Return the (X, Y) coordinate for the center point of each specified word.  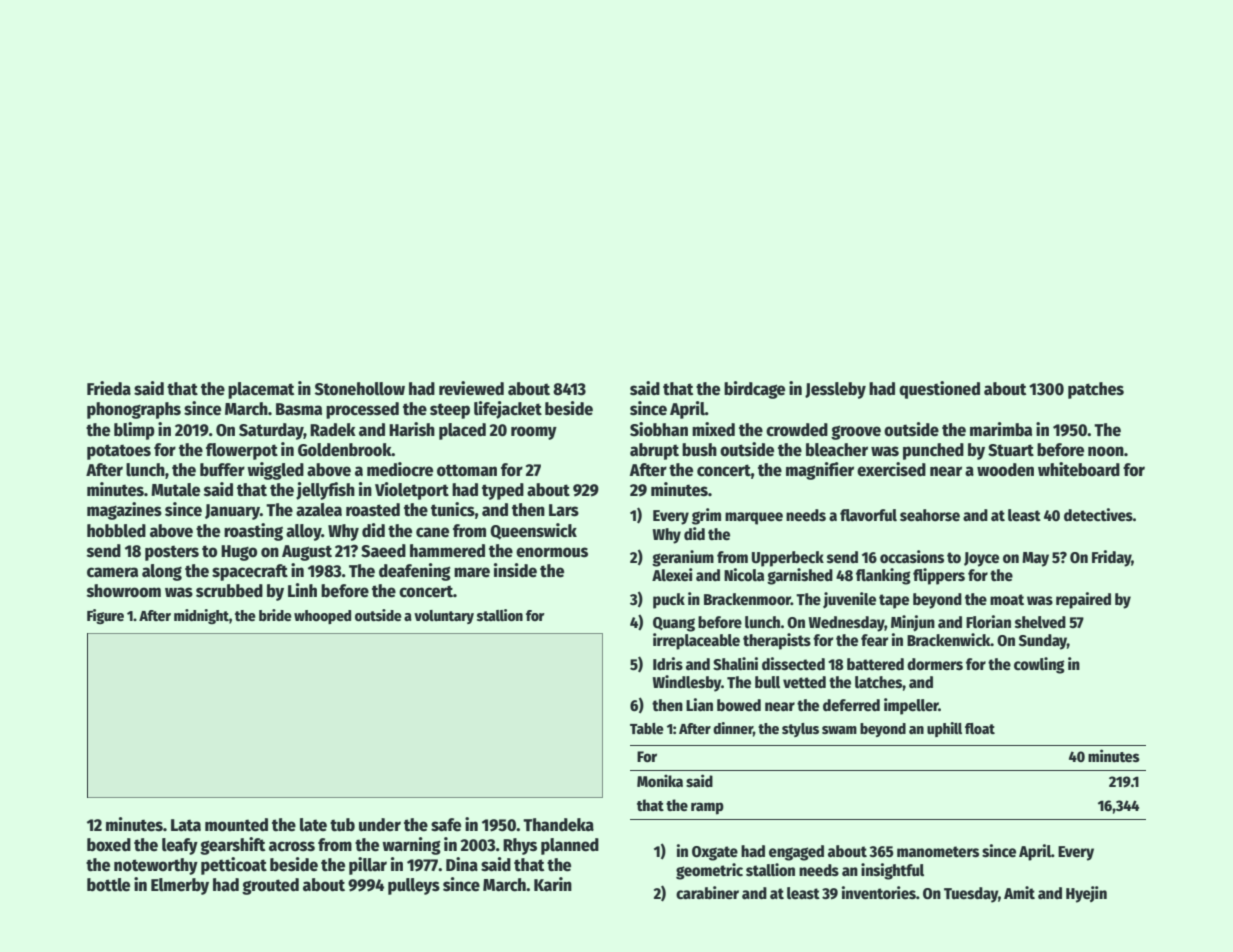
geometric (709, 871)
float (980, 728)
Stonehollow (360, 389)
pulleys (414, 886)
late (313, 825)
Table (647, 728)
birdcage (754, 390)
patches (1096, 390)
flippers (939, 576)
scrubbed (229, 591)
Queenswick (533, 531)
